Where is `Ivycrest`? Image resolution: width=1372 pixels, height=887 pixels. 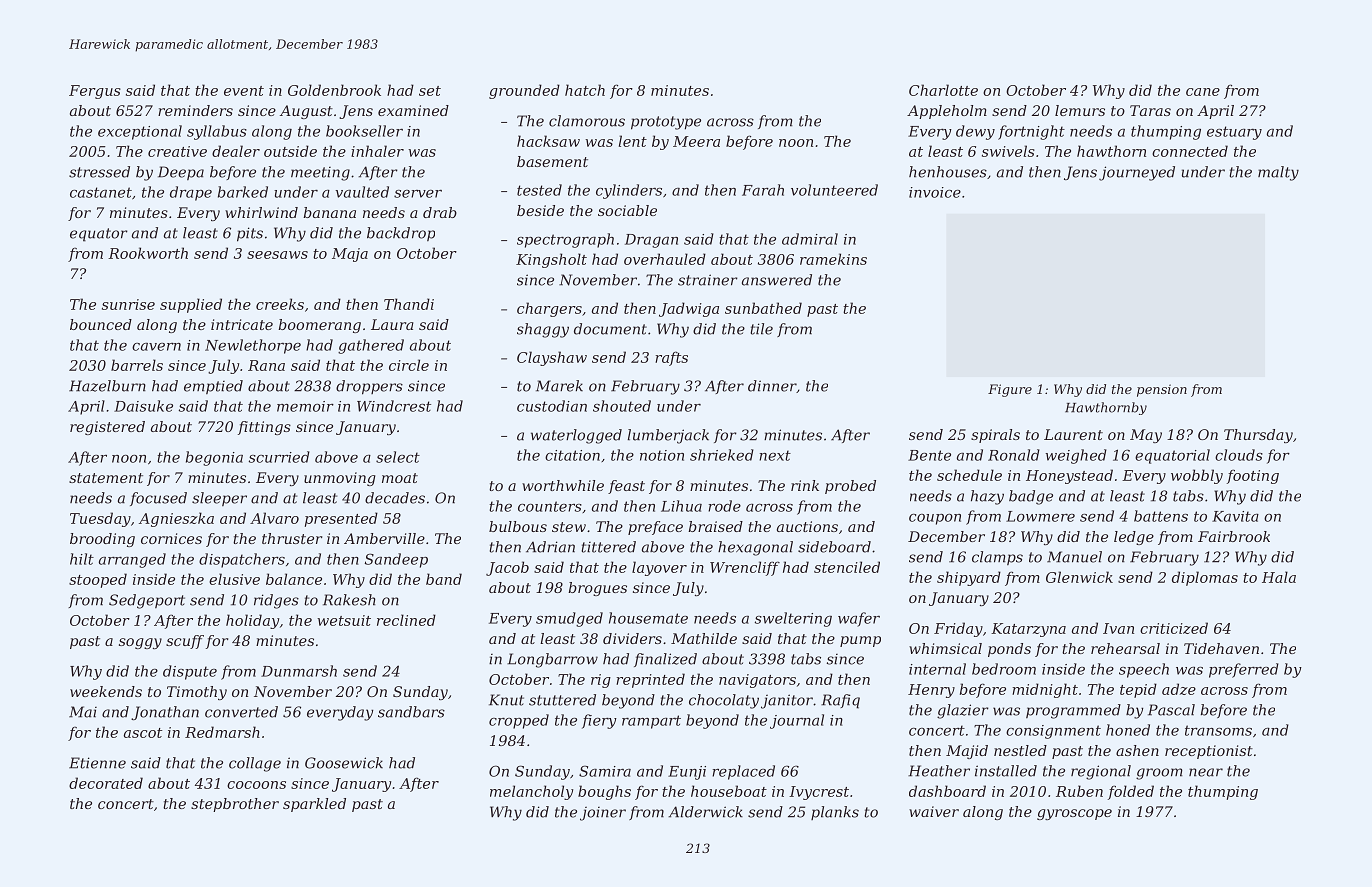 Ivycrest is located at coordinates (819, 793).
